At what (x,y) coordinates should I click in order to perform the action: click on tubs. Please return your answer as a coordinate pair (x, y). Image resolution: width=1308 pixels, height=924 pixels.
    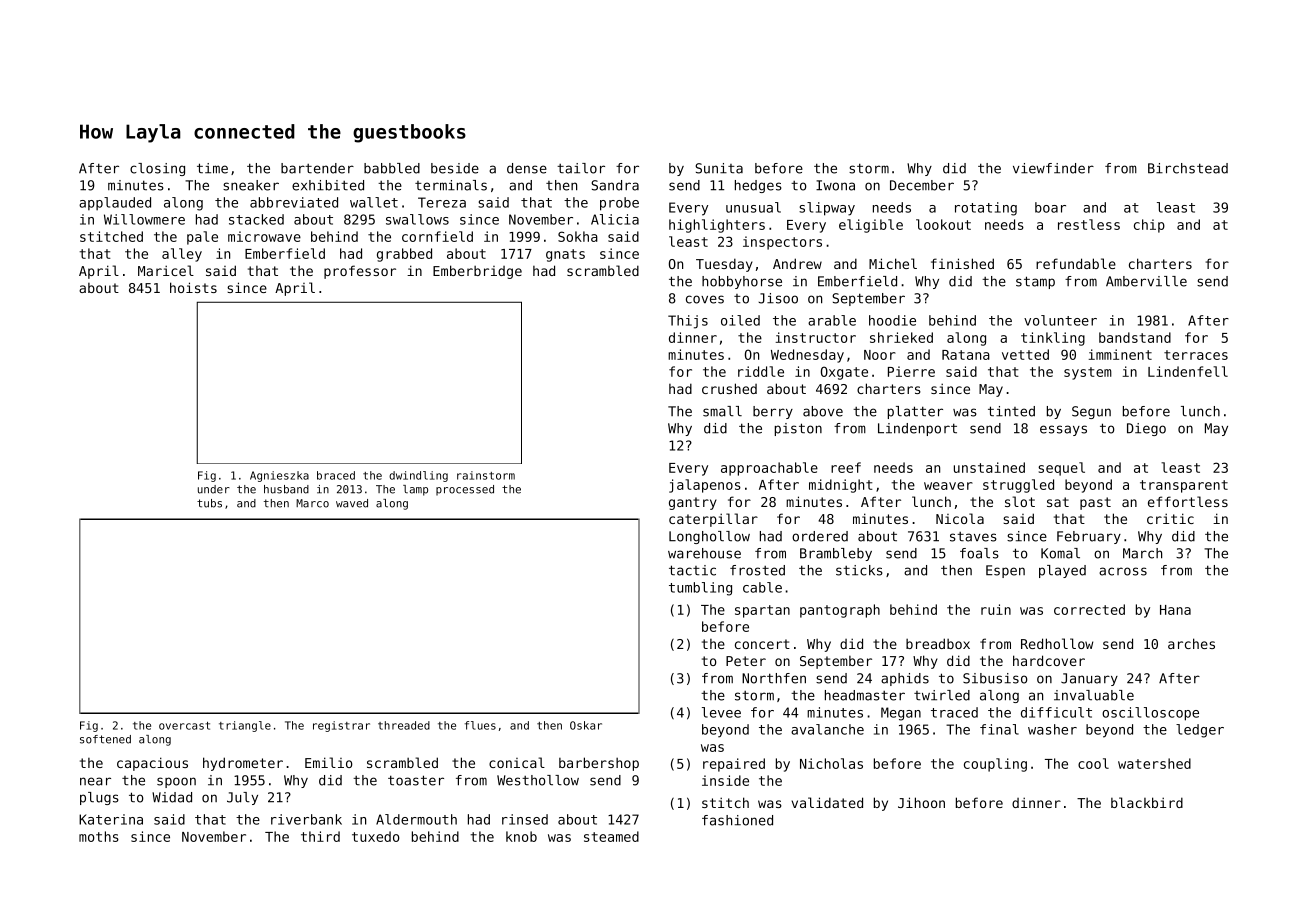
    Looking at the image, I should click on (209, 503).
